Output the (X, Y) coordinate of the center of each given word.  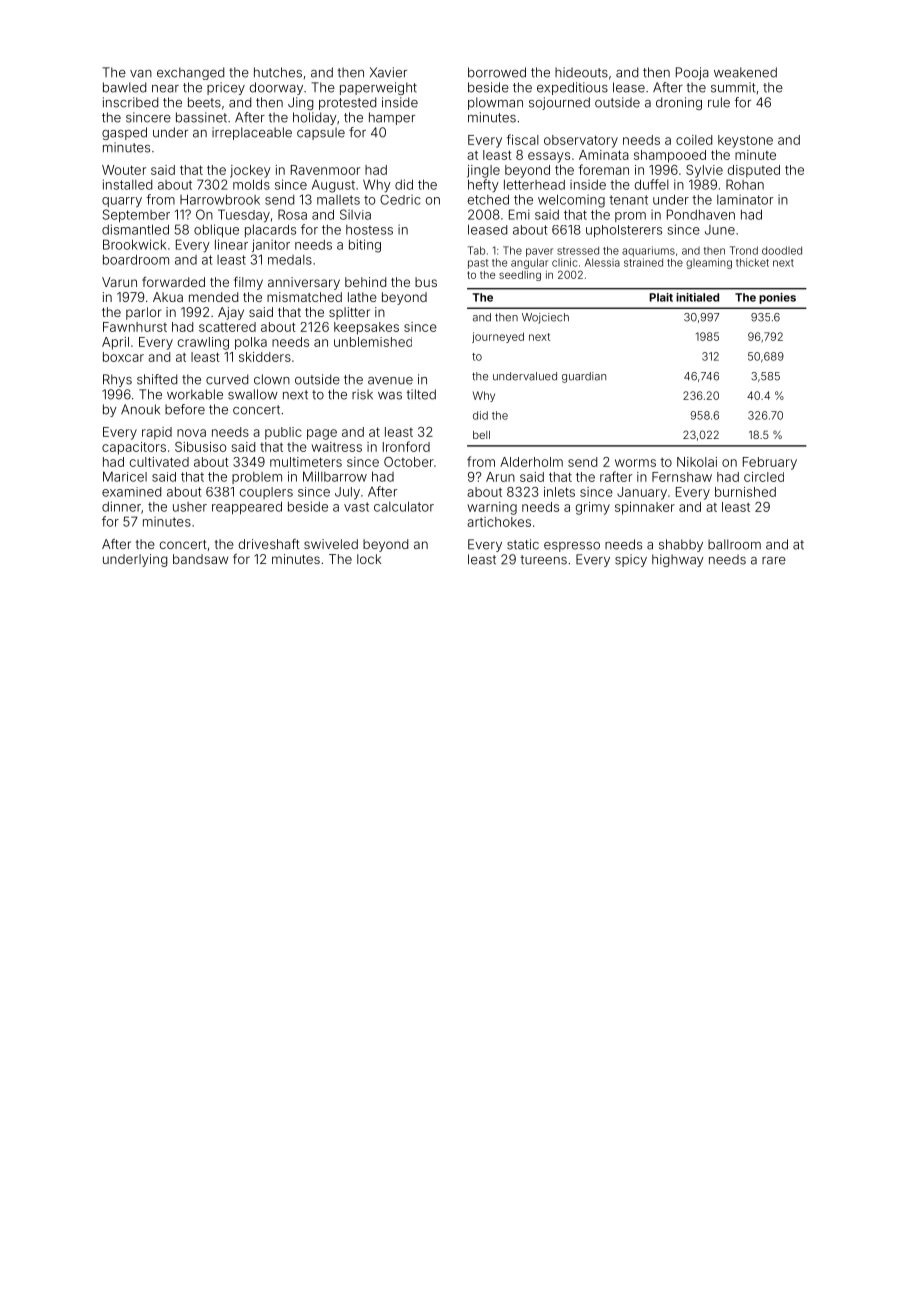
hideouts (581, 72)
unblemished (373, 342)
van (141, 74)
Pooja (692, 73)
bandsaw (200, 559)
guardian (584, 377)
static (523, 544)
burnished (745, 492)
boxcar (123, 357)
